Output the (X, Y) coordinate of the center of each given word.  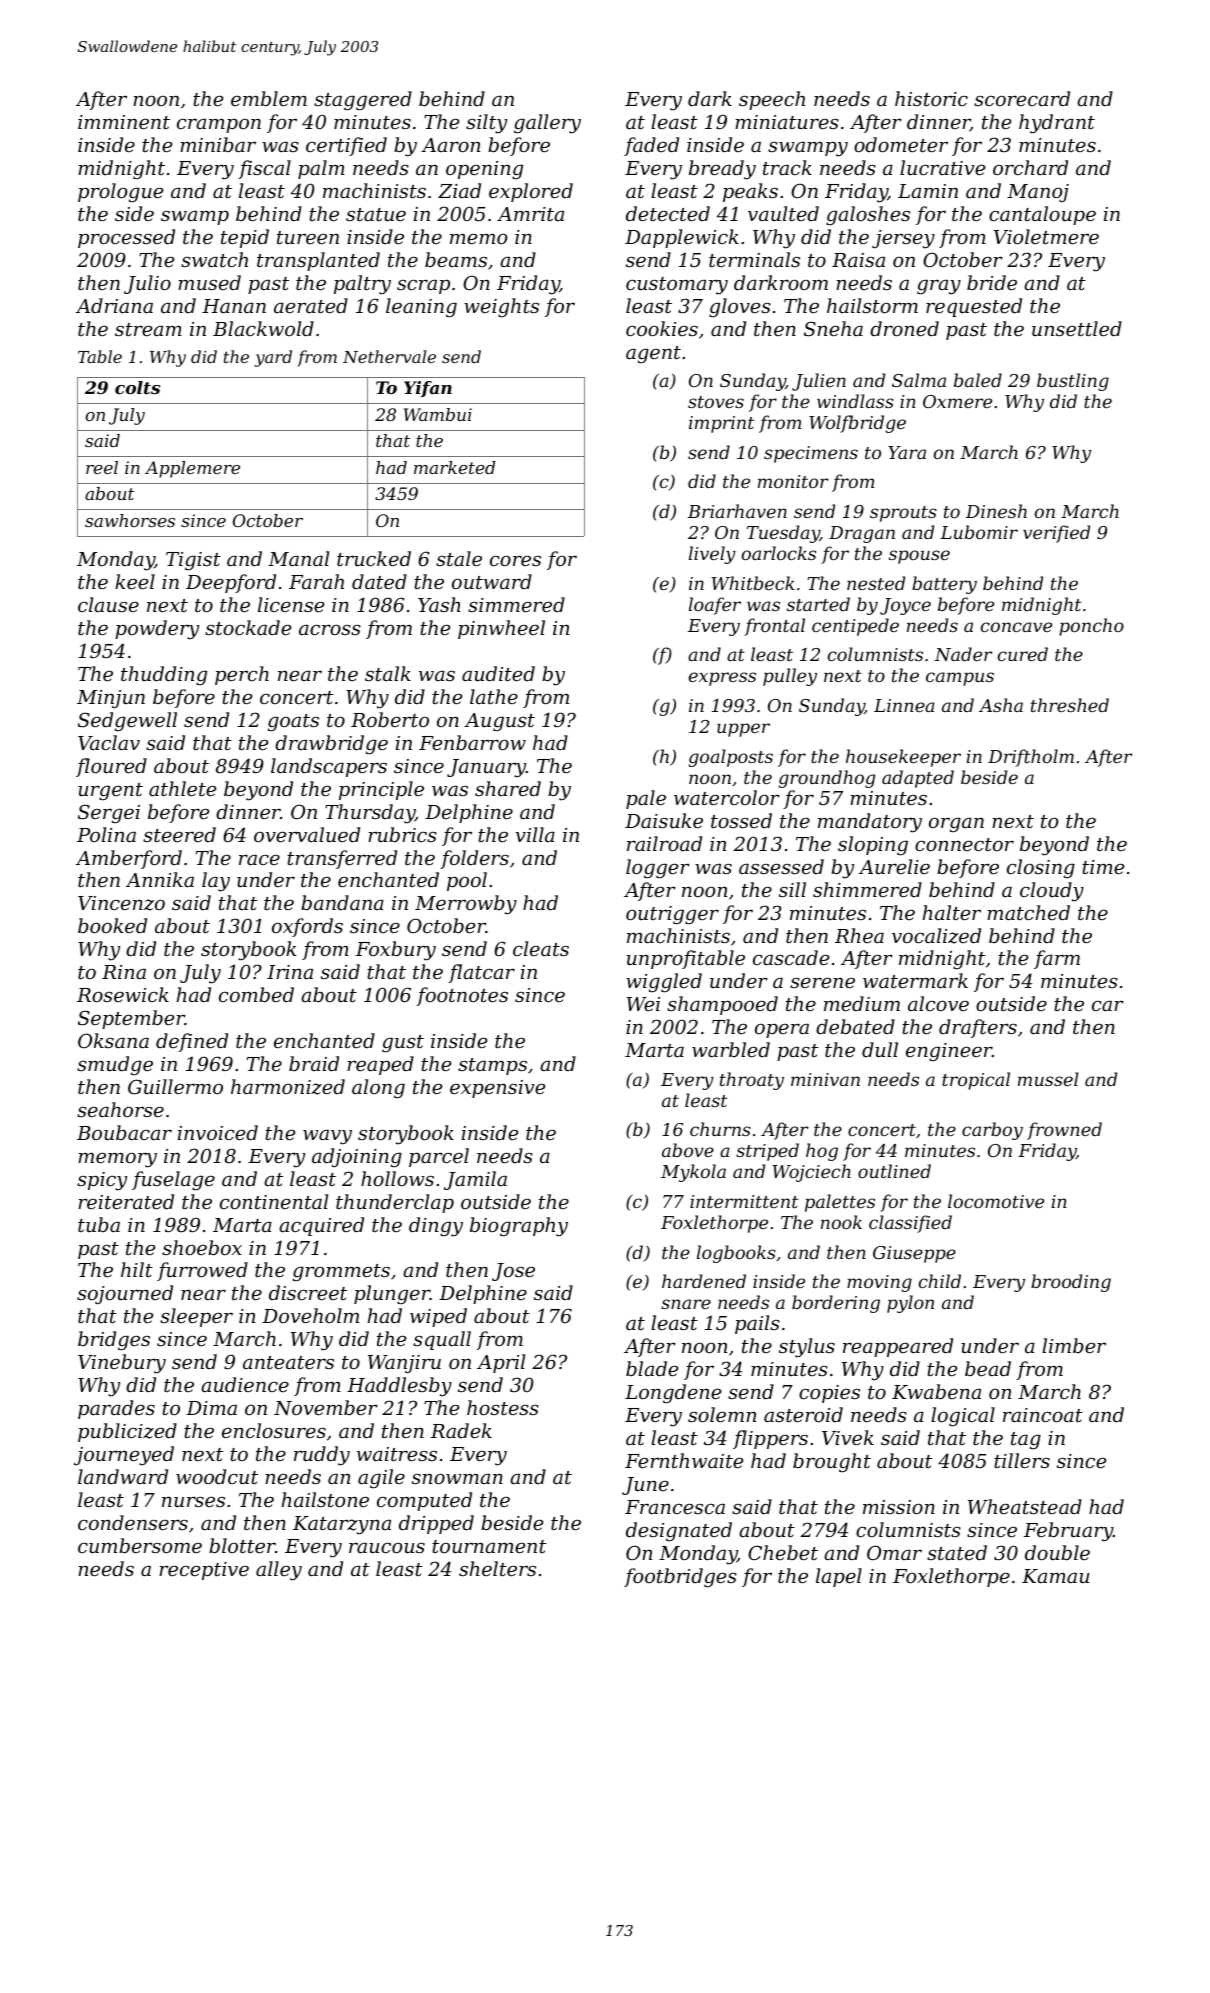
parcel (439, 1157)
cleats (541, 948)
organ (956, 825)
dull (880, 1049)
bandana (342, 902)
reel (102, 467)
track (787, 167)
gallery (547, 124)
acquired (321, 1226)
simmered (516, 604)
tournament (489, 1546)
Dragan (862, 534)
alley (279, 1571)
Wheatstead (1025, 1506)
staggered (363, 101)
